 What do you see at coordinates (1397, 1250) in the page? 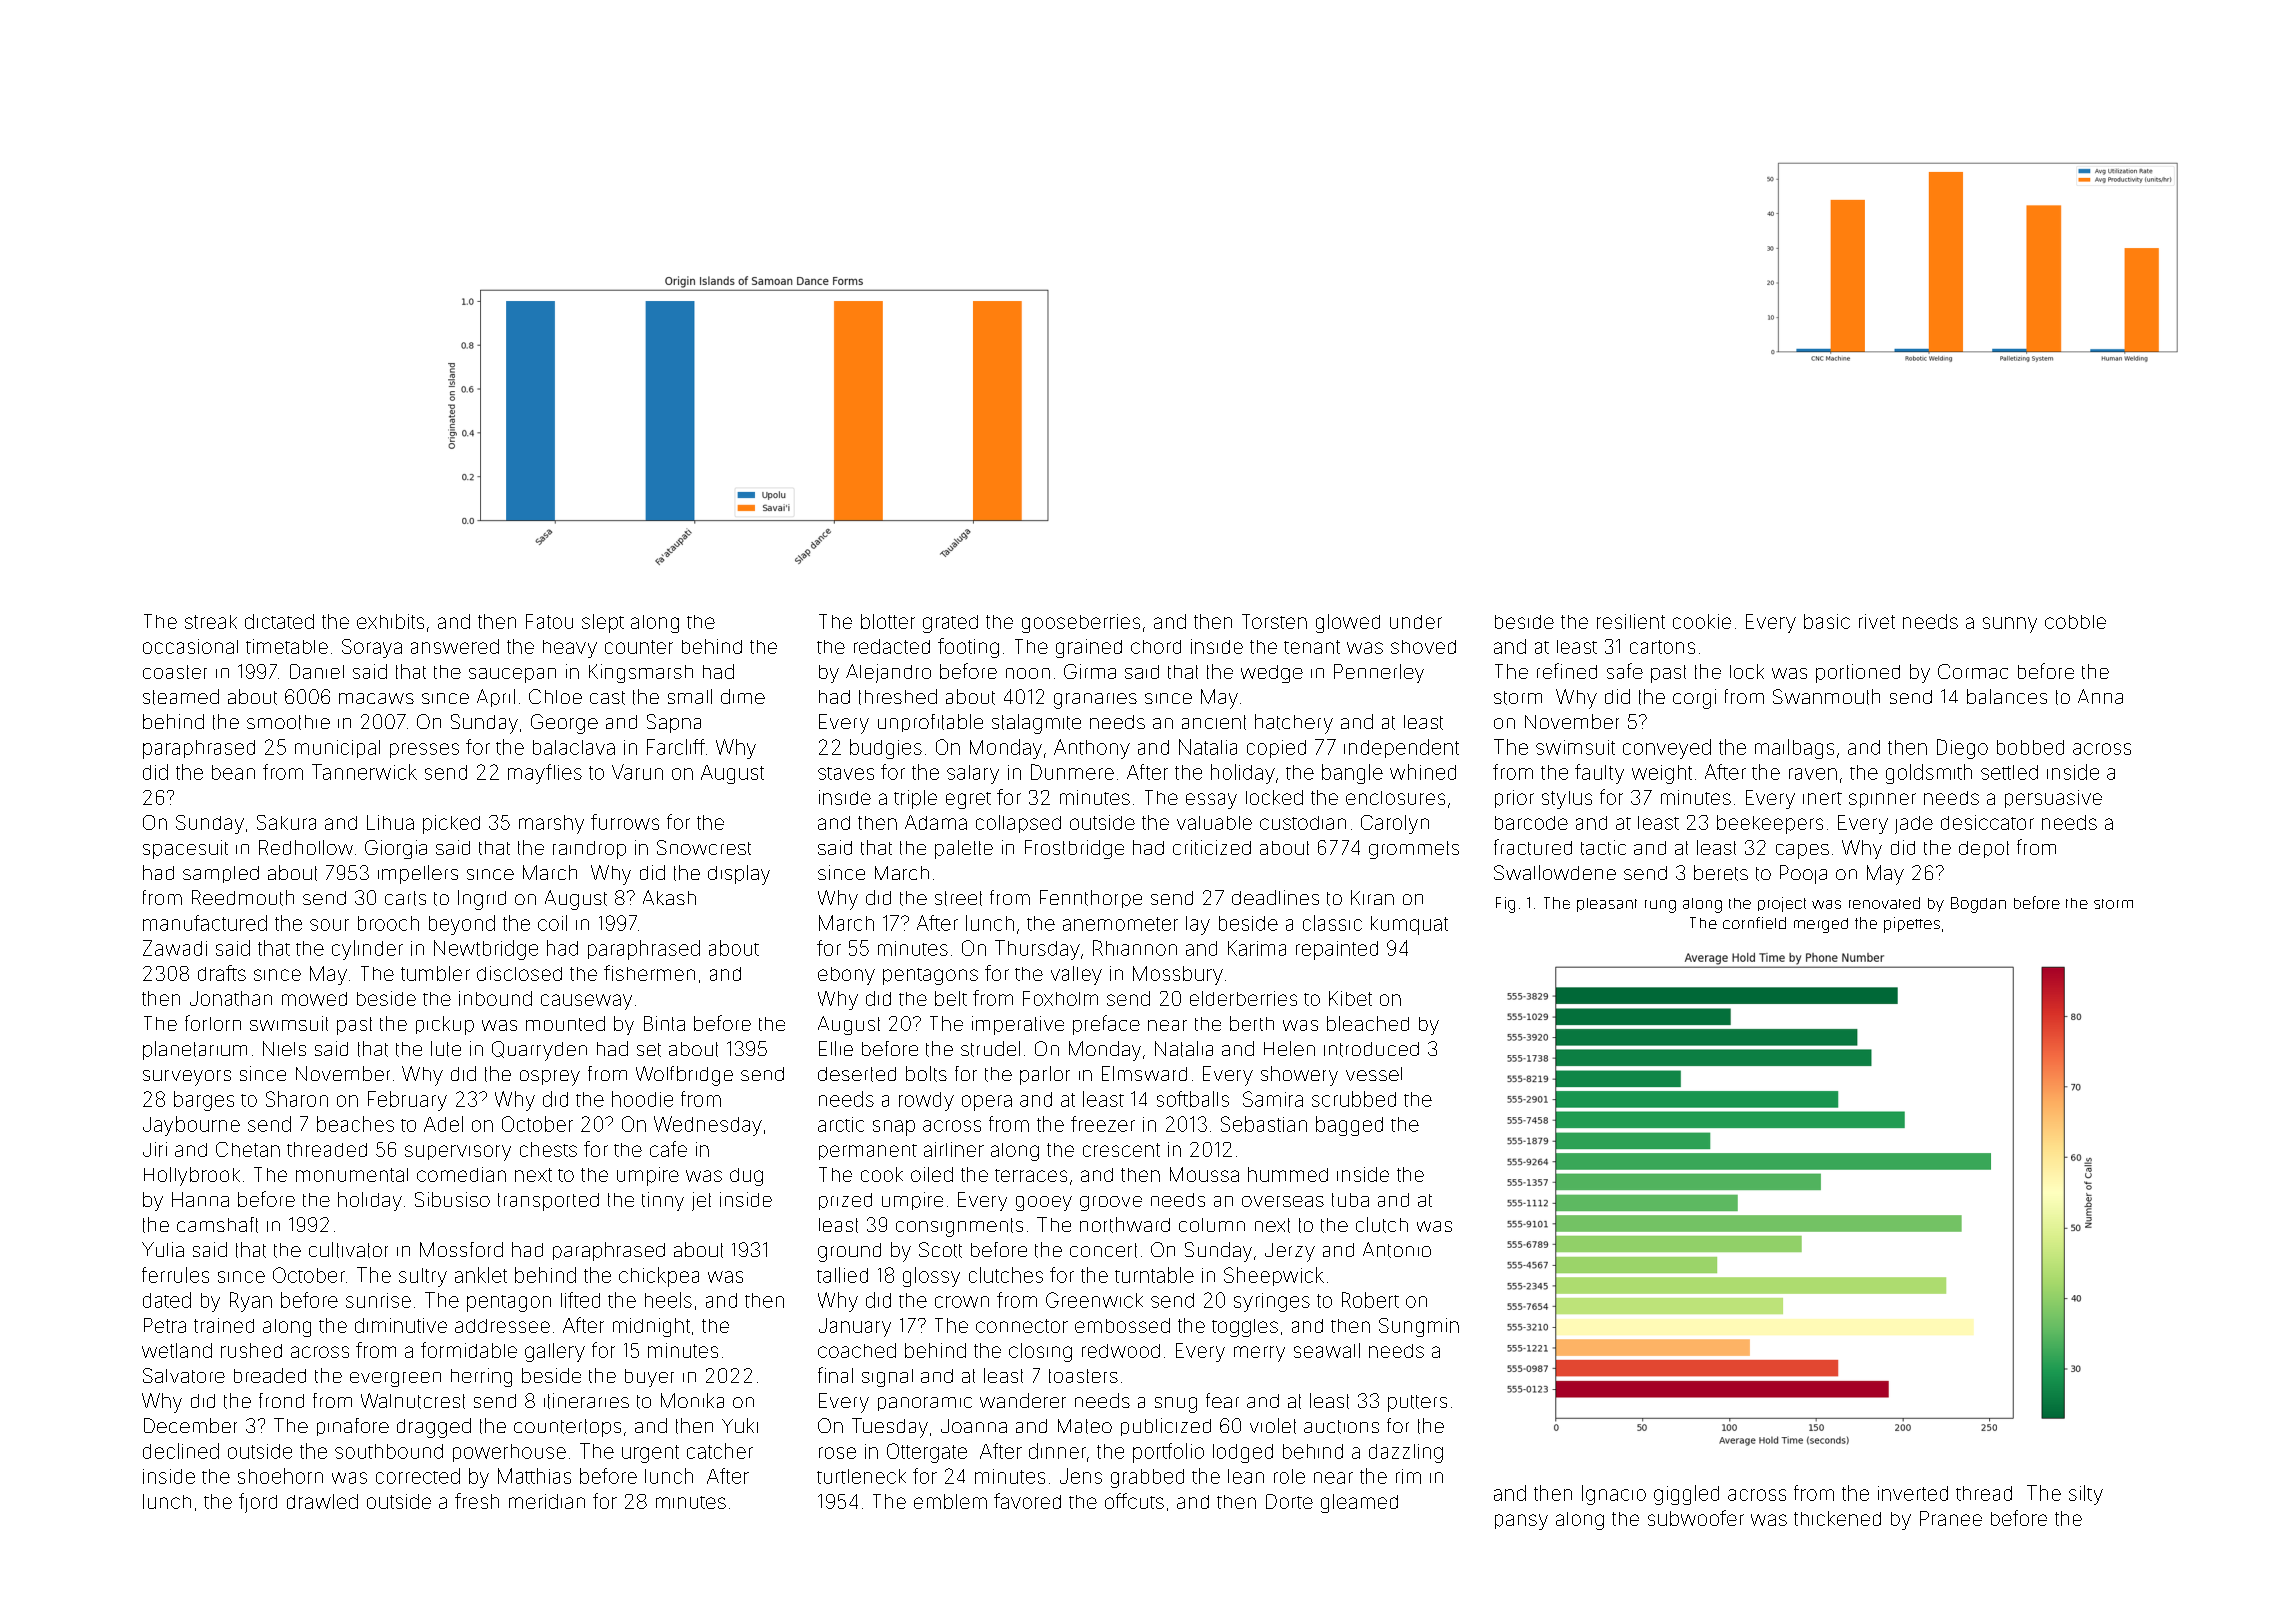
I see `Antonio` at bounding box center [1397, 1250].
